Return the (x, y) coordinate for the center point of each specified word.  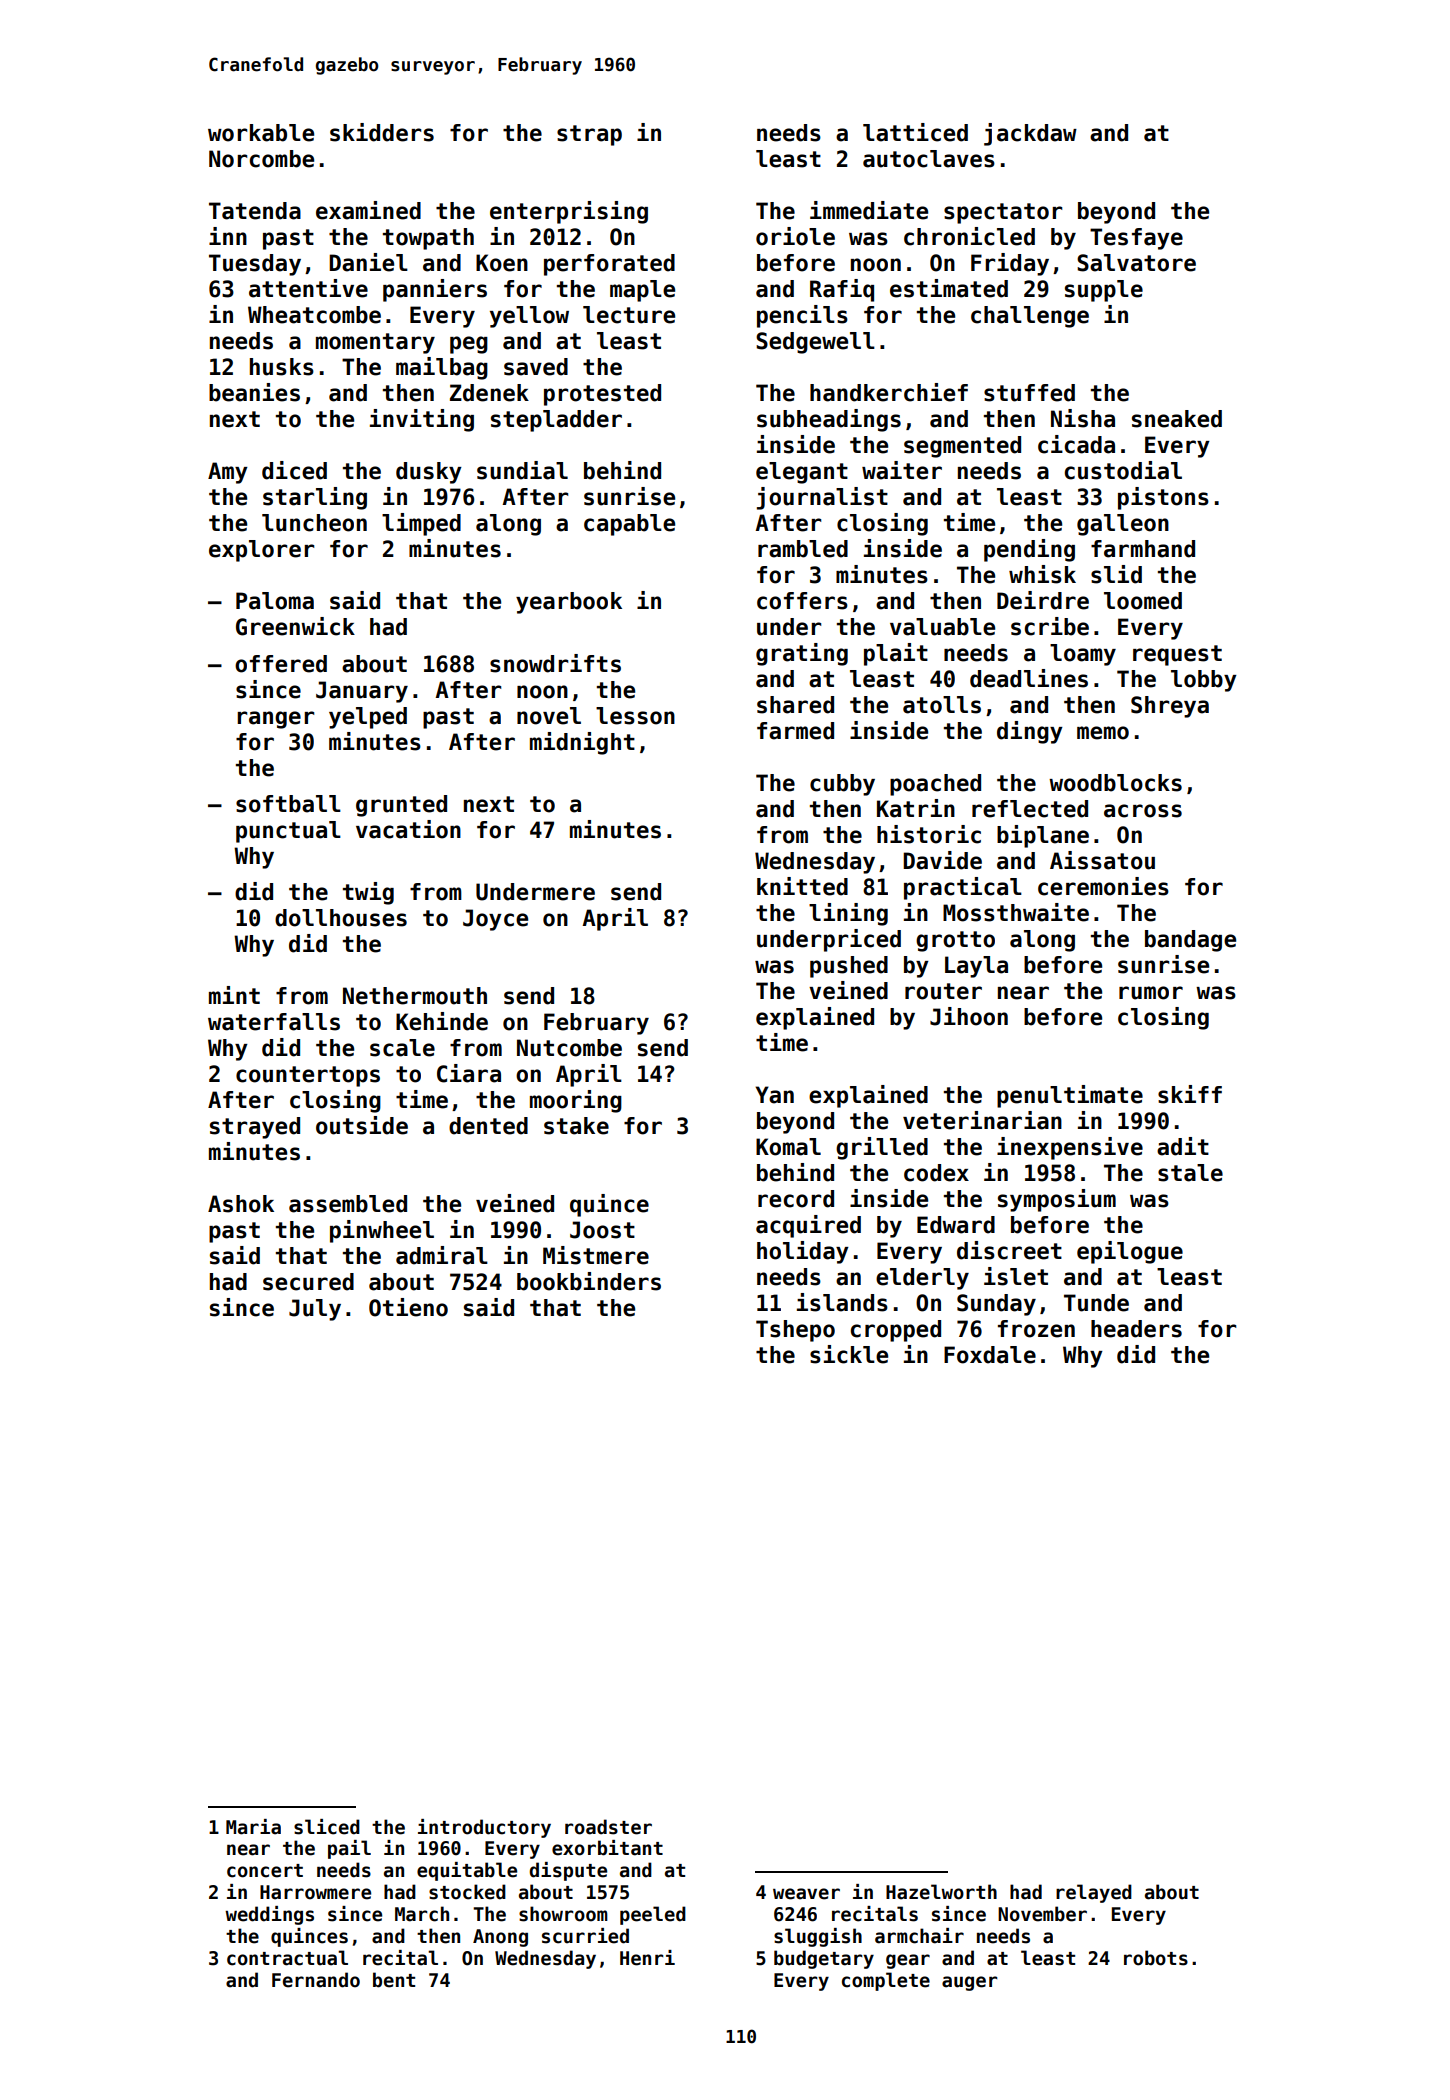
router (943, 991)
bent (394, 1980)
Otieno (408, 1307)
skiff (1190, 1094)
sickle (849, 1354)
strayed (255, 1128)
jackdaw (1030, 134)
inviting (422, 420)
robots (1156, 1958)
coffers (802, 601)
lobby (1204, 681)
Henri (647, 1958)
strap (589, 135)
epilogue (1130, 1252)
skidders (382, 132)
